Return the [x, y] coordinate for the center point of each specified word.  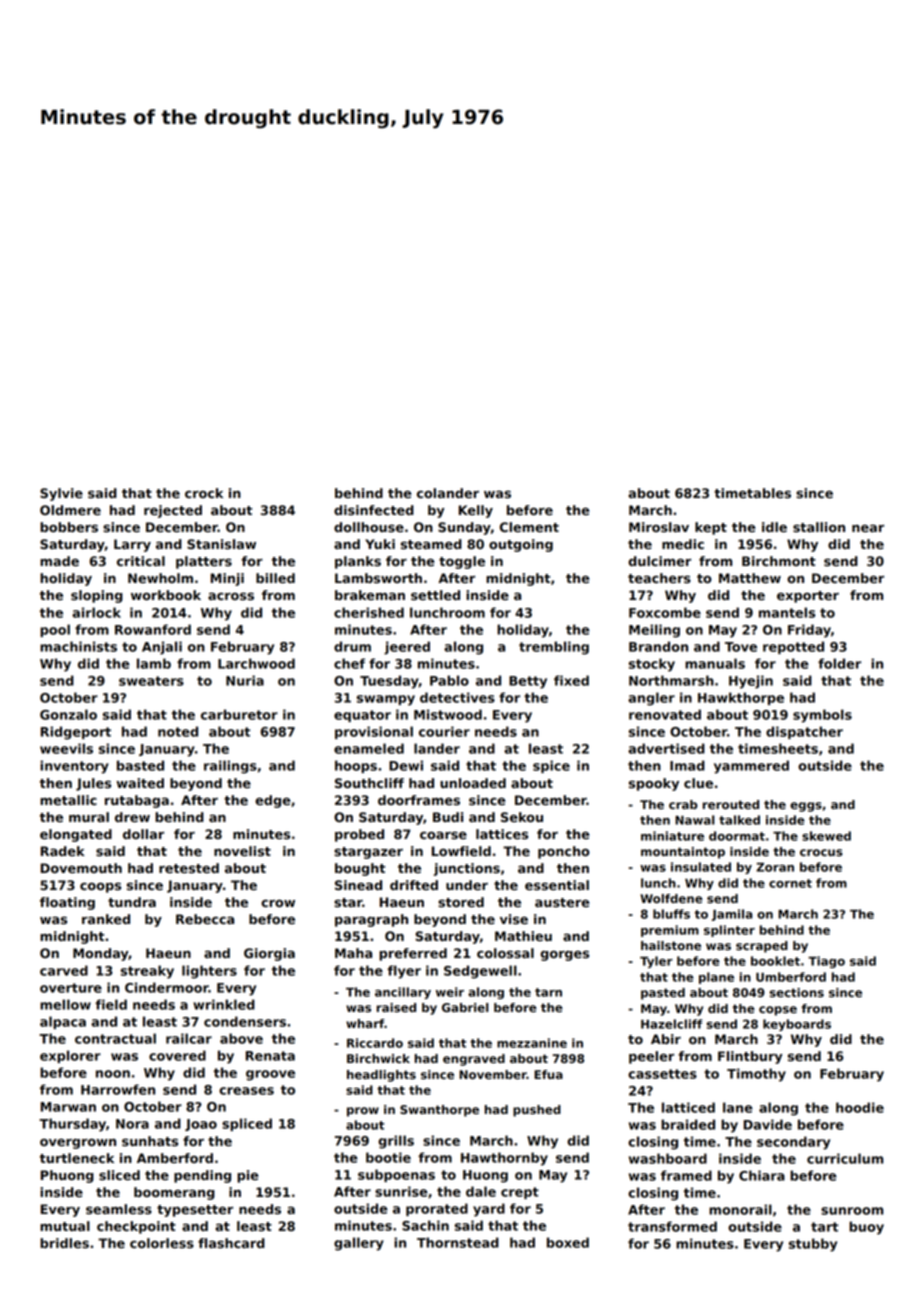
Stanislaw [221, 544]
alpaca [63, 1022]
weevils [66, 748]
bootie [388, 1157]
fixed [571, 680]
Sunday [464, 528]
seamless [119, 1209]
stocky [652, 665]
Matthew [750, 578]
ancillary [403, 993]
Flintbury [750, 1057]
